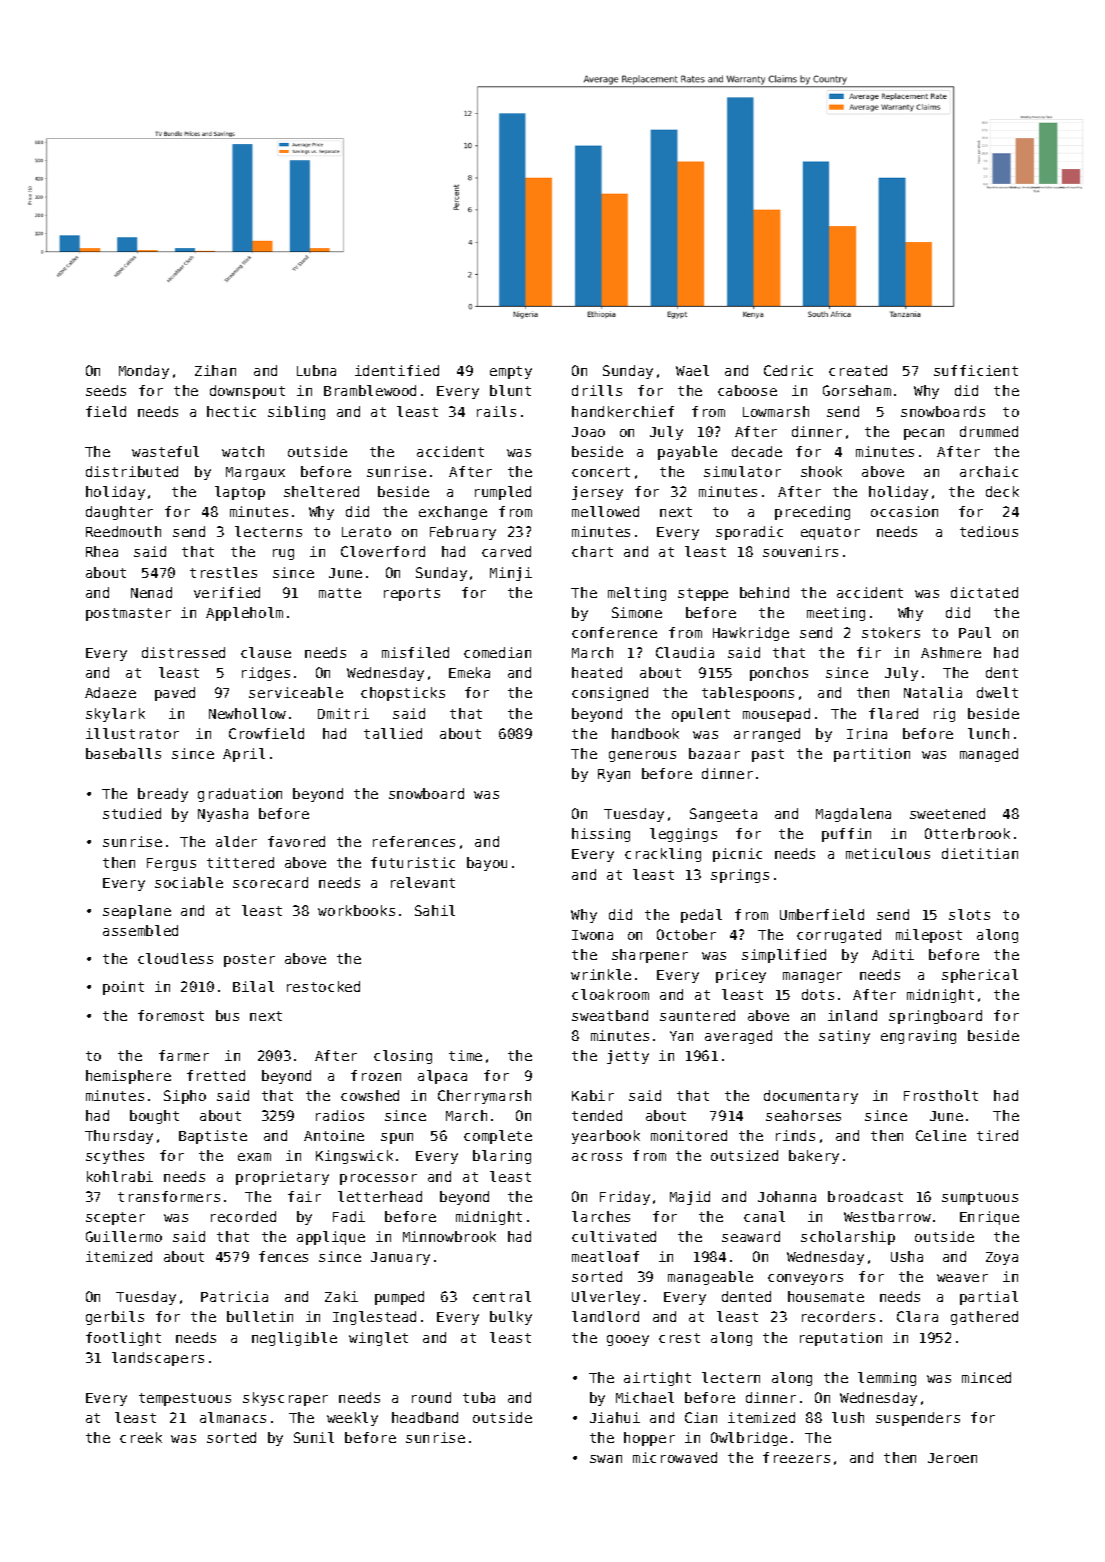 This page has width=1105, height=1562. Describe the element at coordinates (370, 390) in the page. I see `Bramblewood` at that location.
